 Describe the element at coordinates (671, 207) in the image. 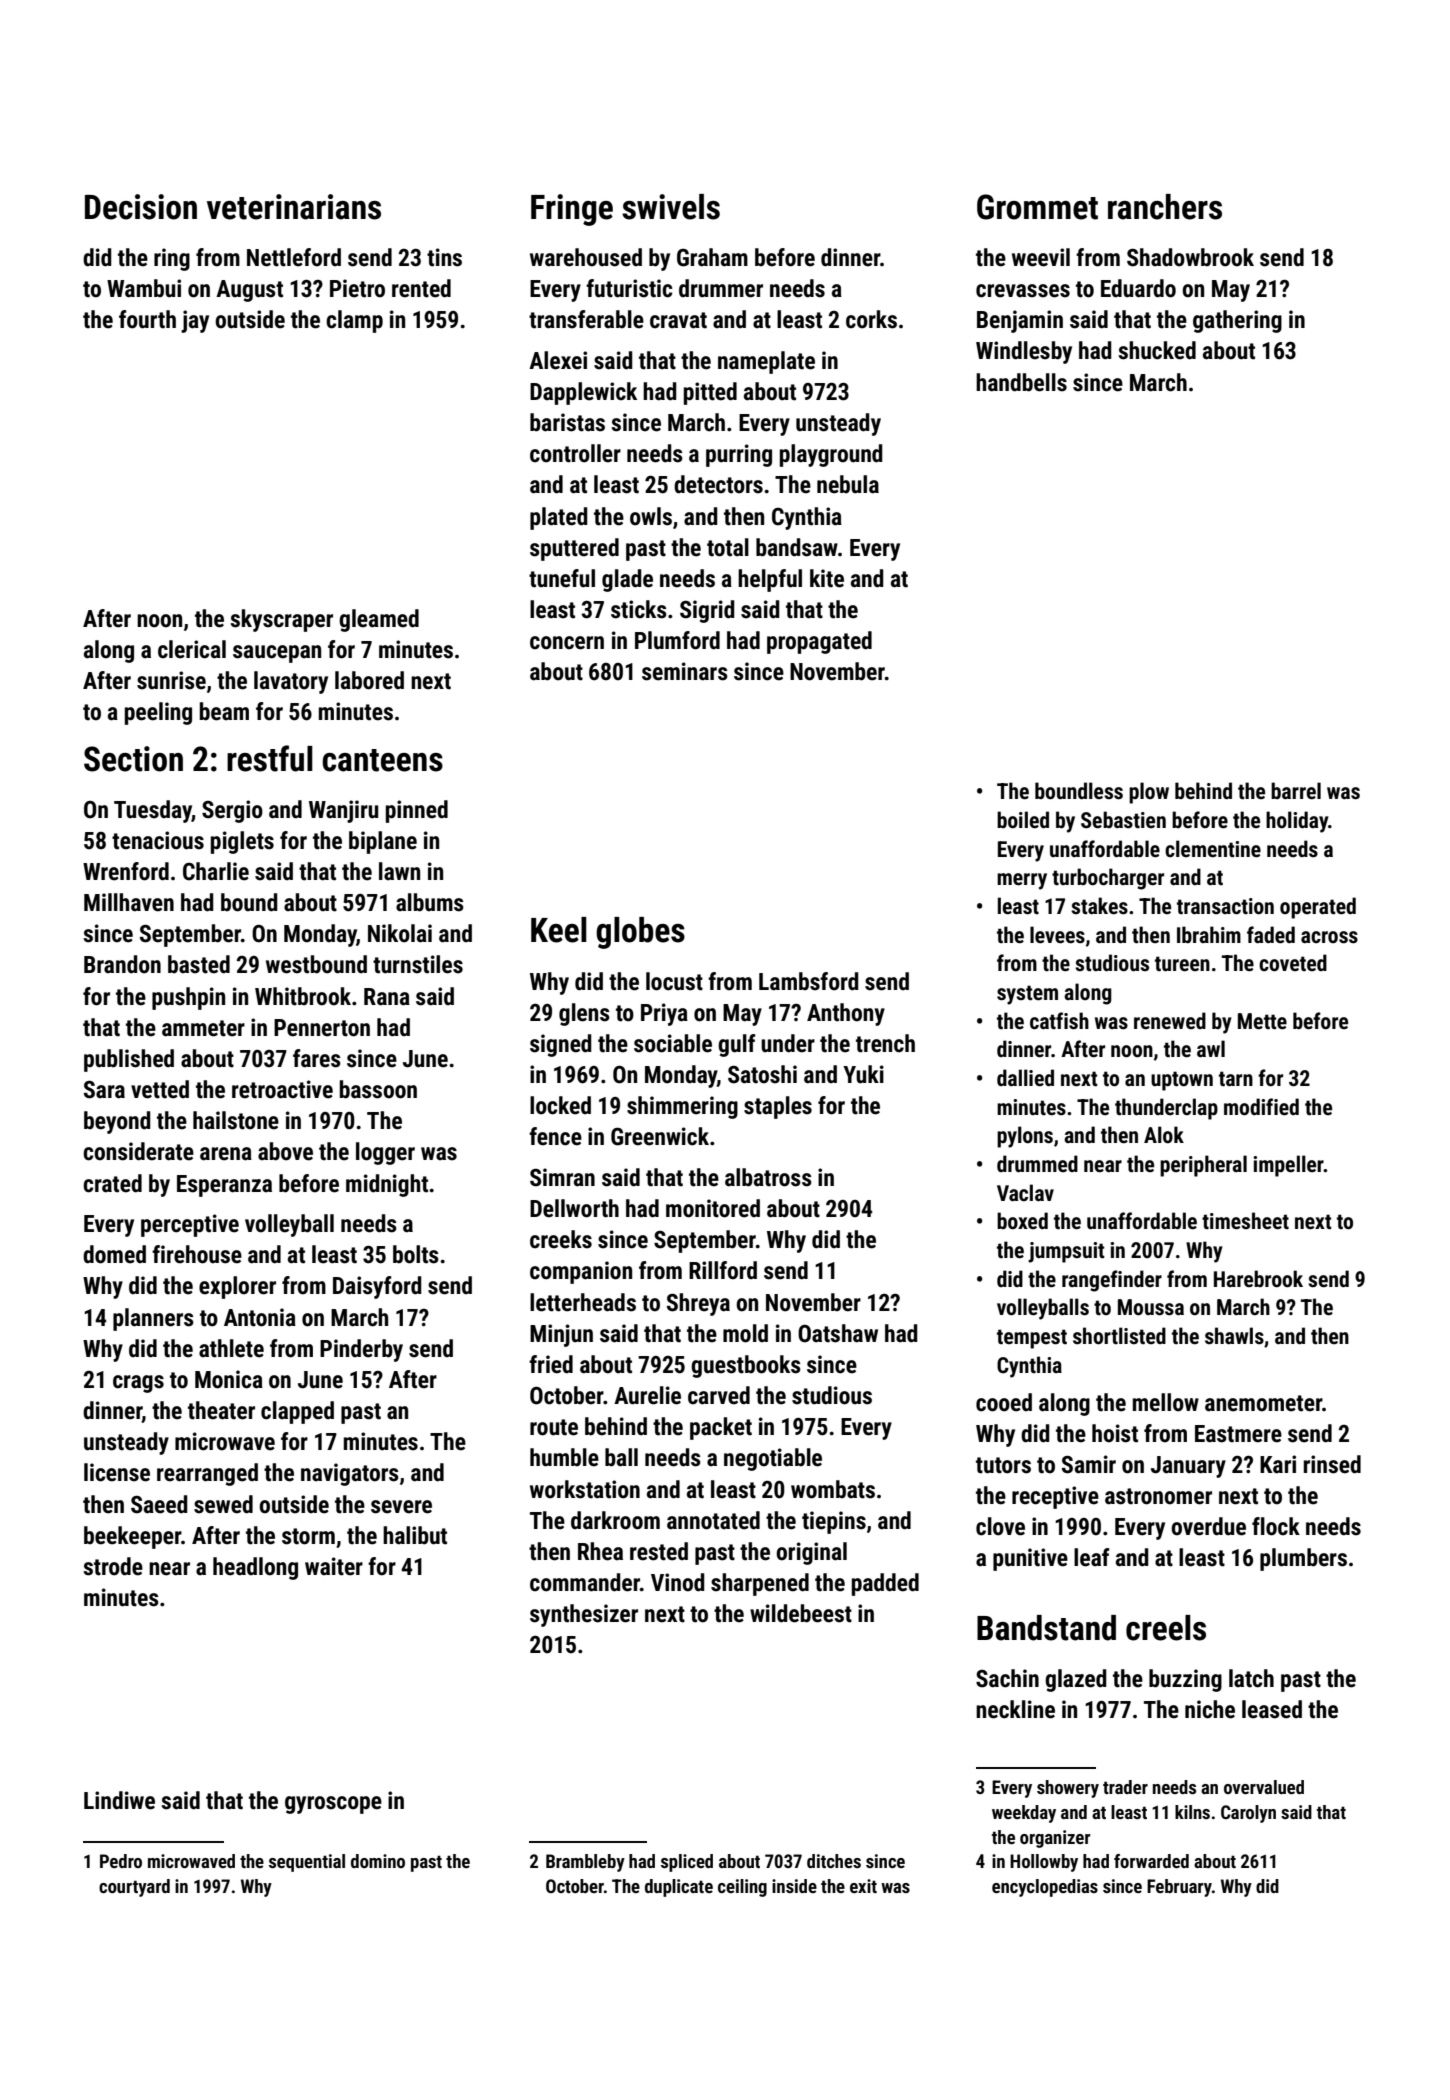

I see `swivels` at that location.
